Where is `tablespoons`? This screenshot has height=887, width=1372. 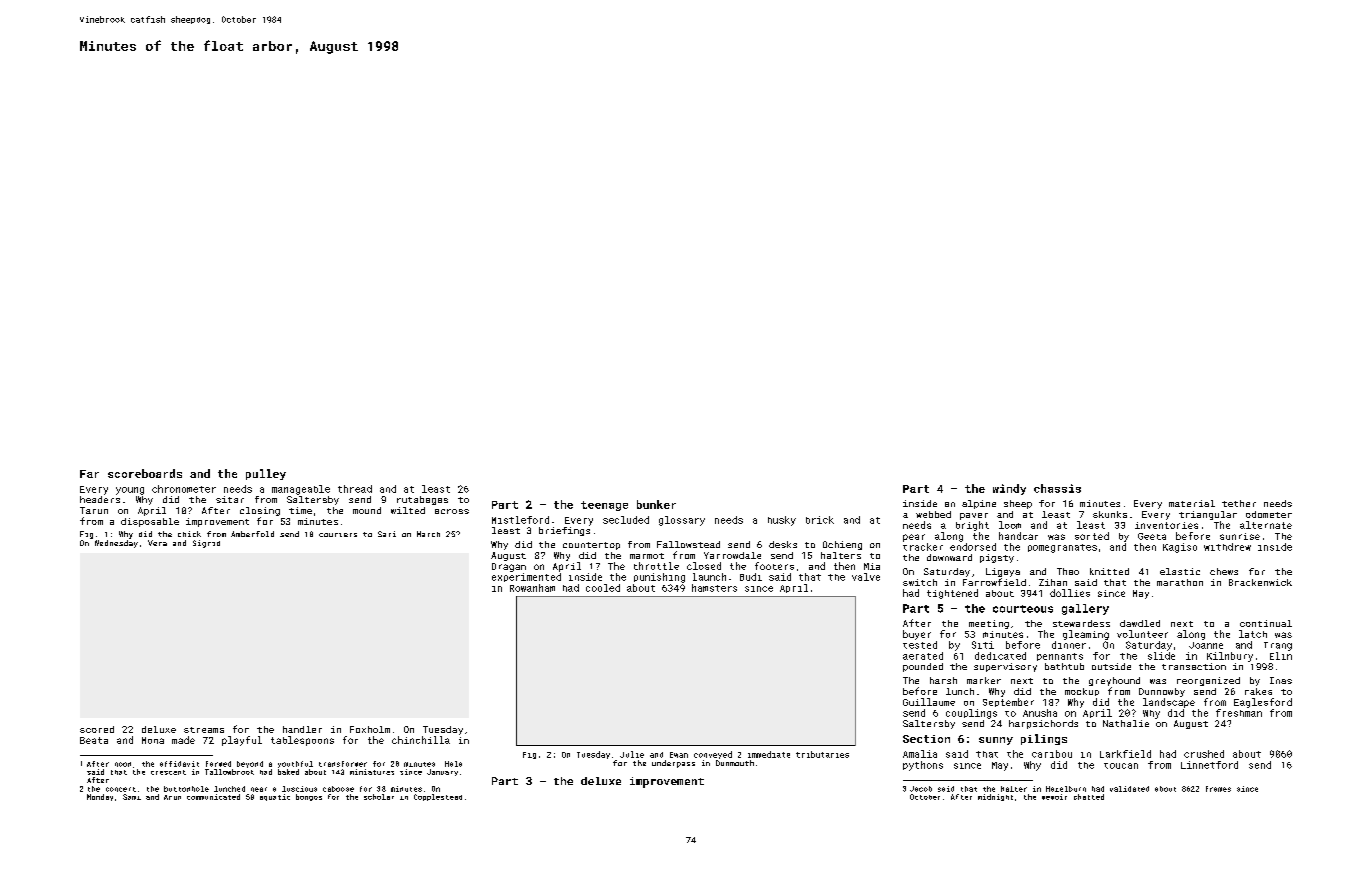 tablespoons is located at coordinates (302, 741).
